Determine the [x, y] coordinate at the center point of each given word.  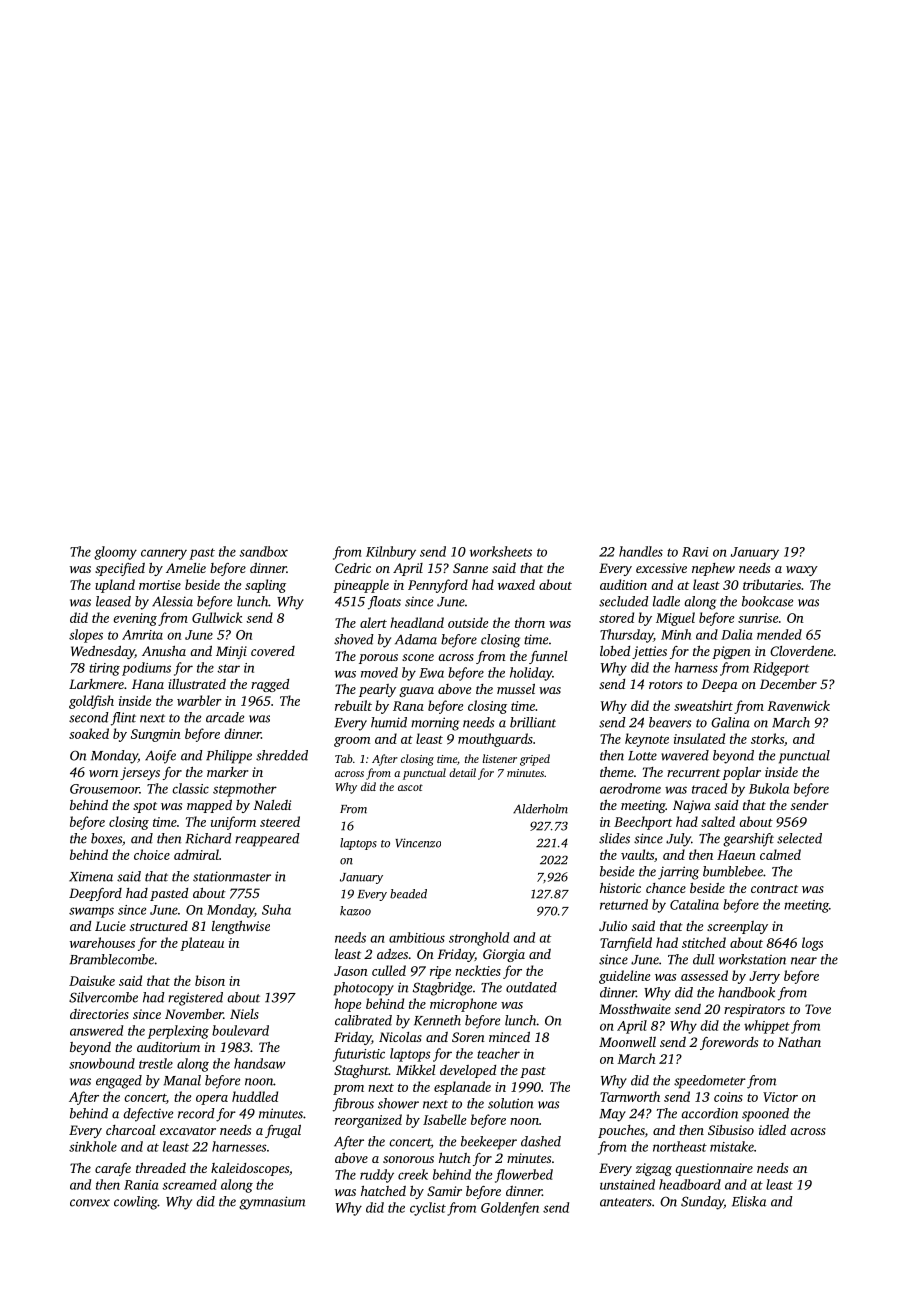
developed [468, 1071]
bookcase [767, 601]
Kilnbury [391, 553]
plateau [202, 944]
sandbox [263, 551]
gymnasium [272, 1203]
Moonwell [627, 1042]
